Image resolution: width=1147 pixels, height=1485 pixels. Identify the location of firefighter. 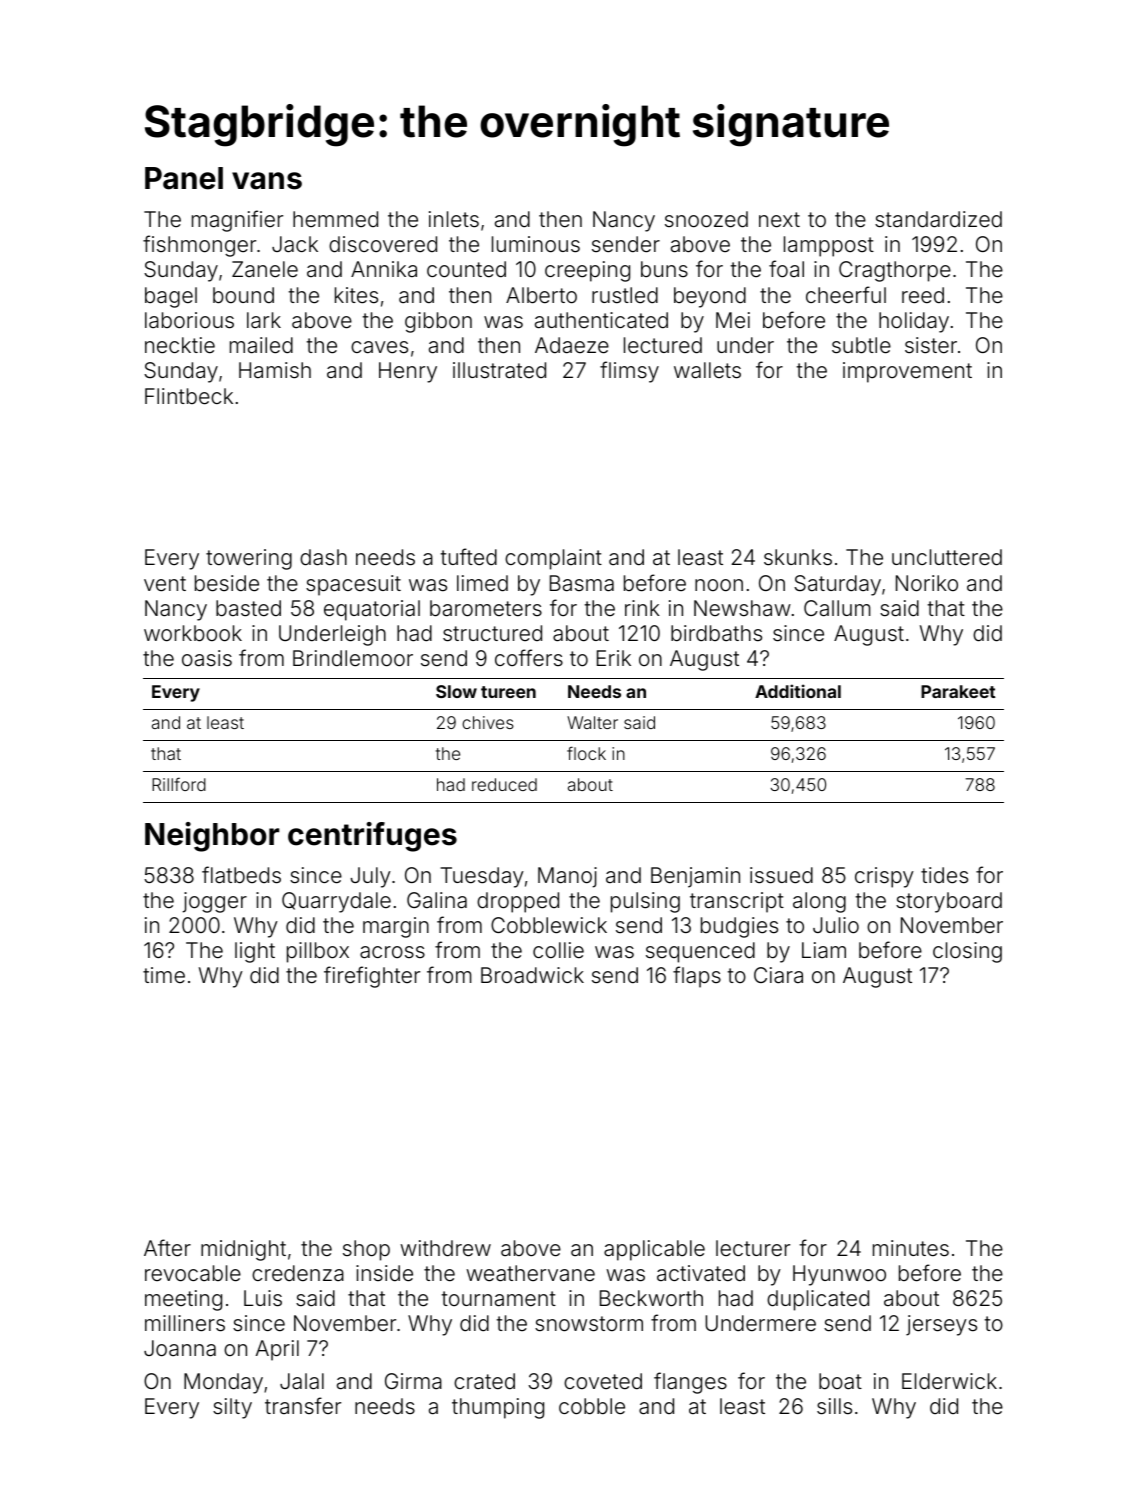
(372, 977).
